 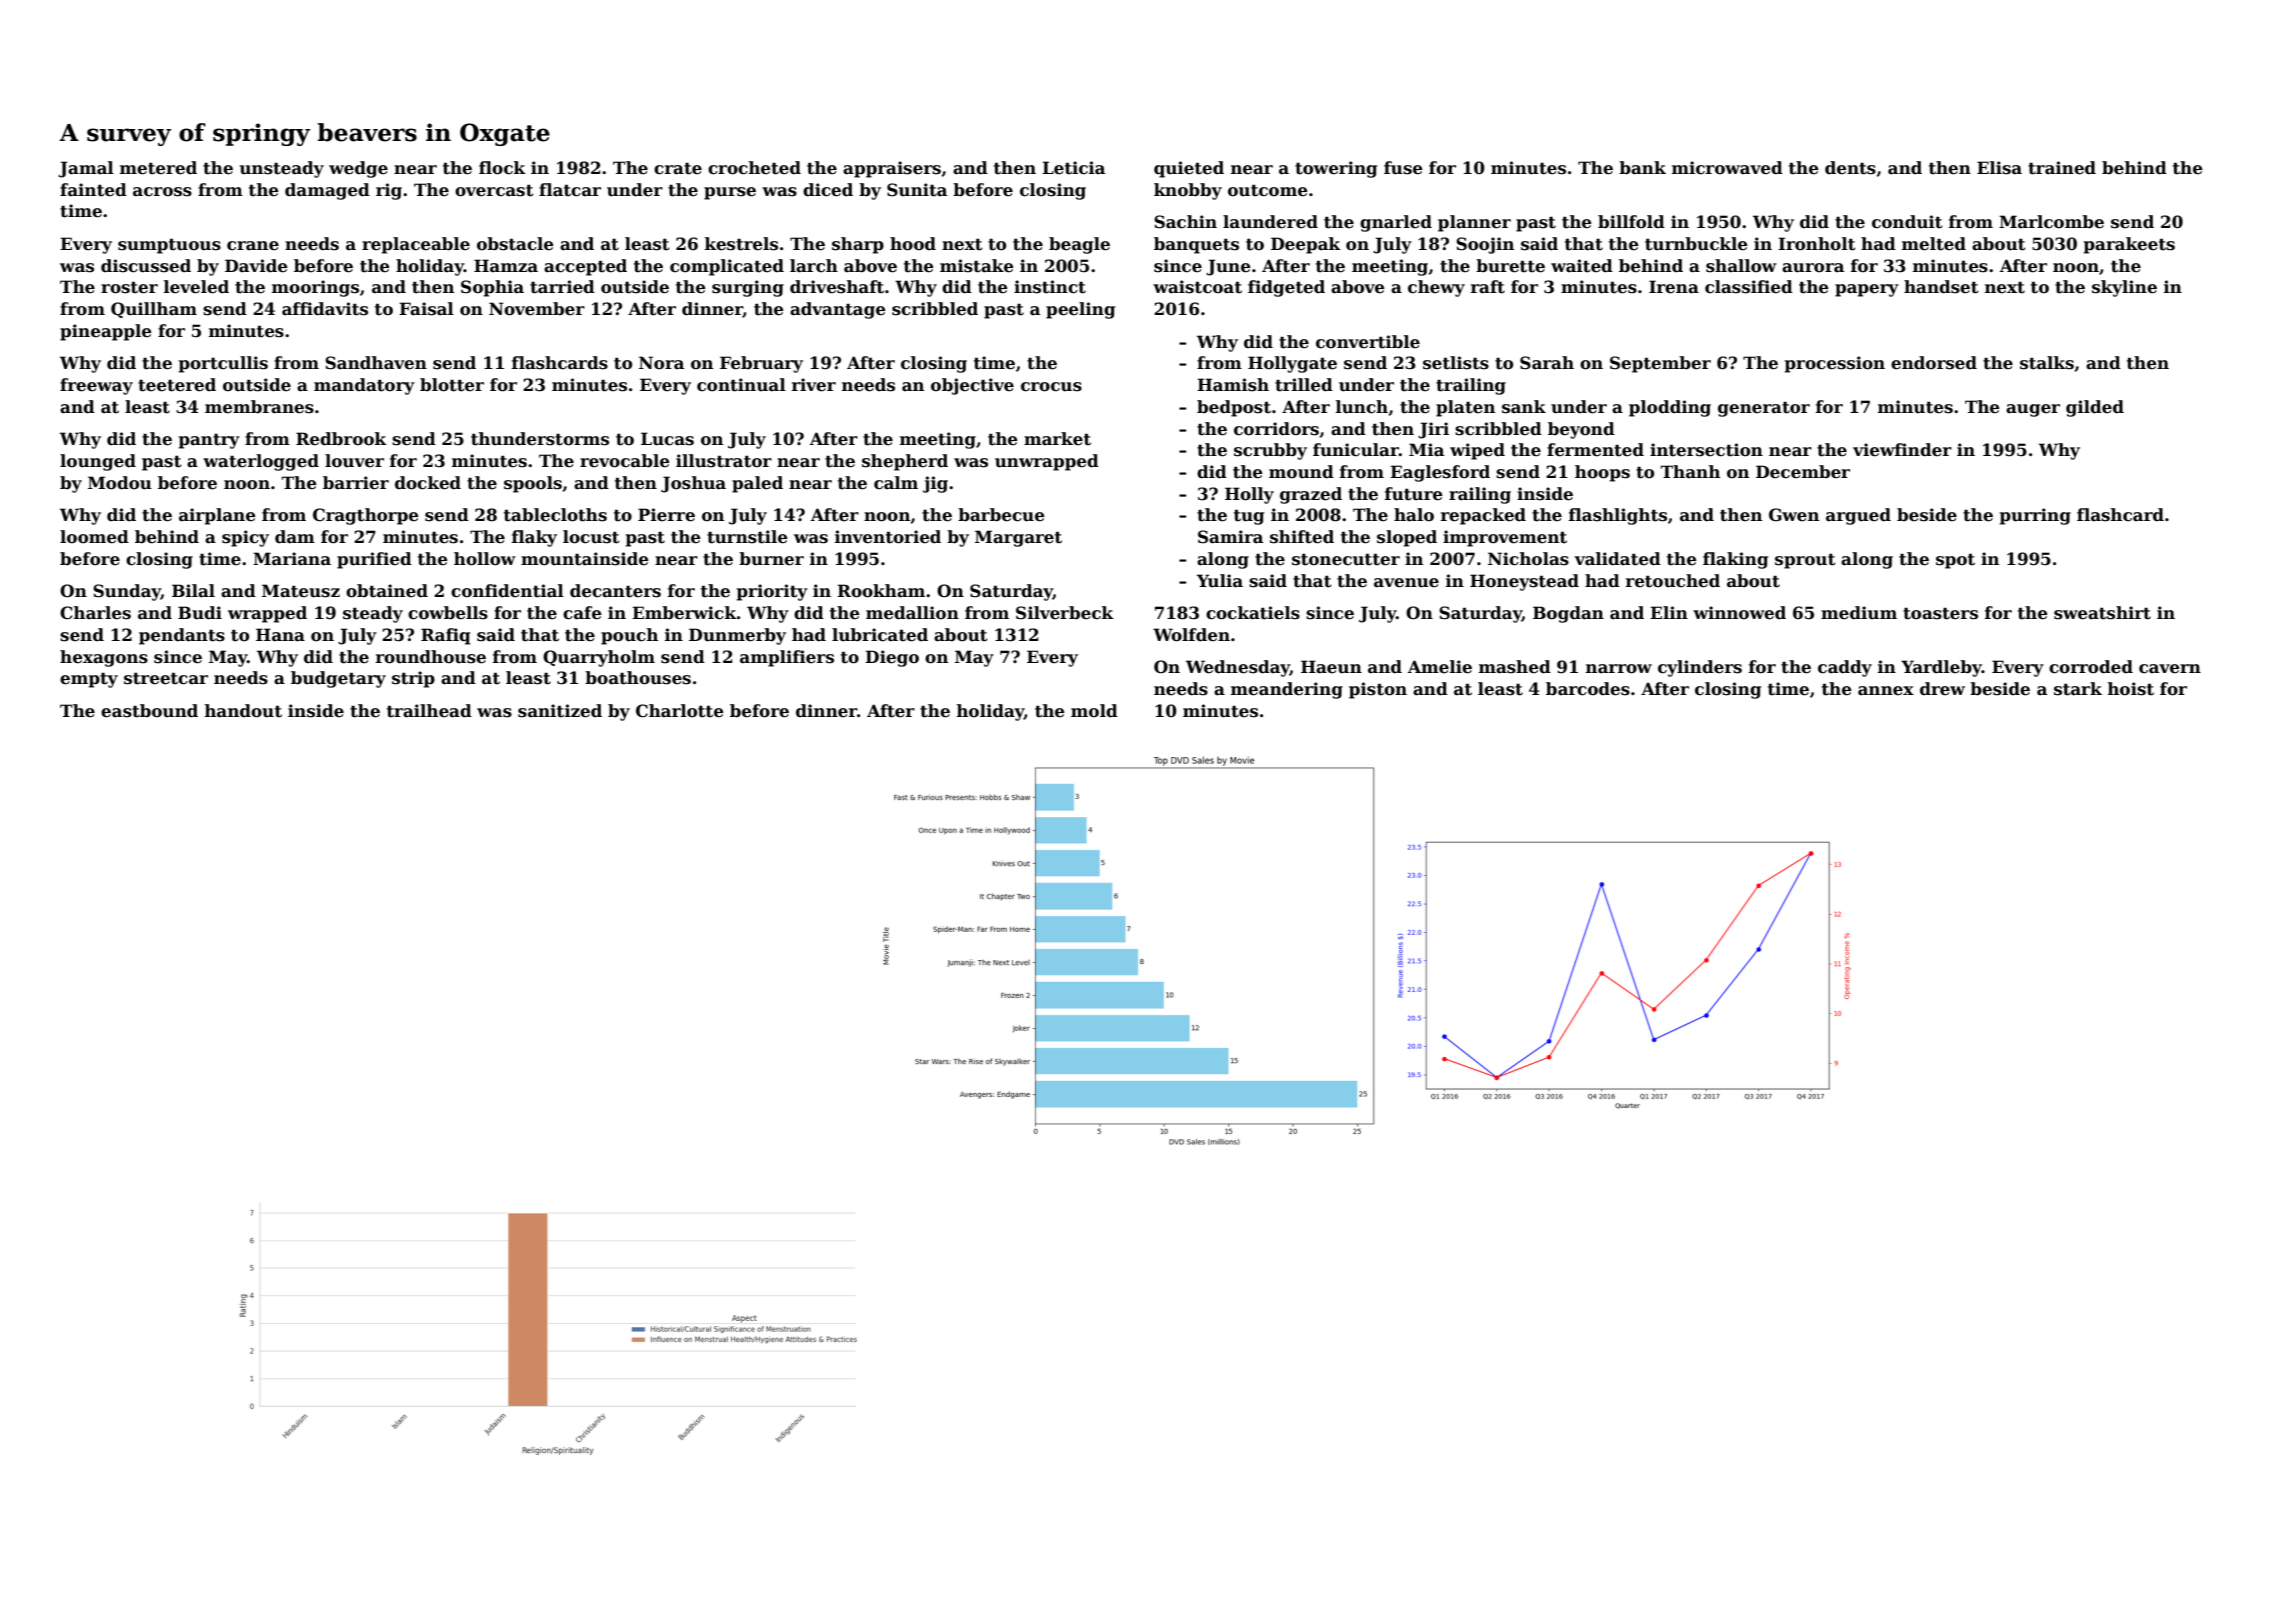 What do you see at coordinates (1220, 581) in the screenshot?
I see `Yulia` at bounding box center [1220, 581].
